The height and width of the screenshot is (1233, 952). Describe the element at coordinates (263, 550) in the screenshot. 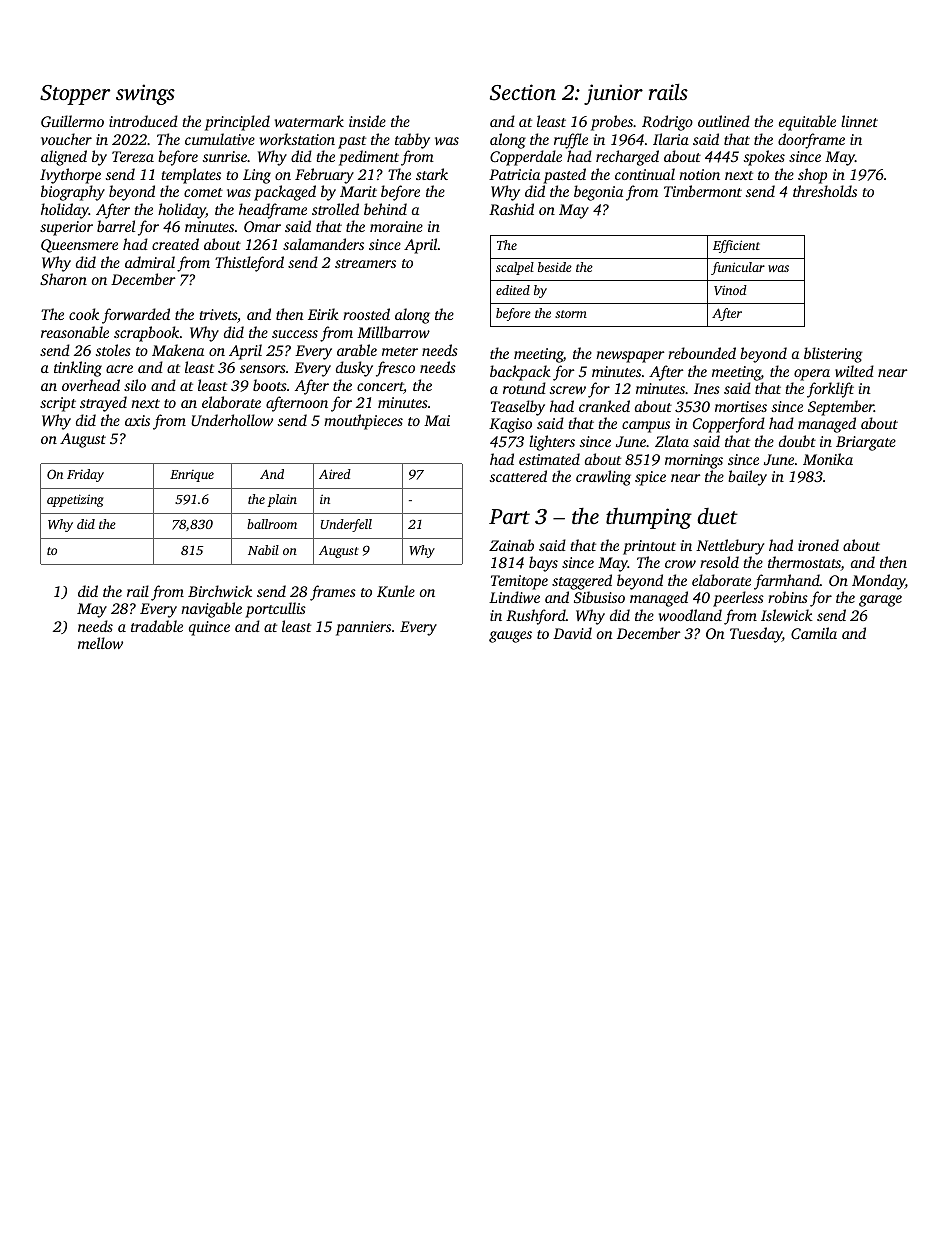

I see `Nabil` at that location.
